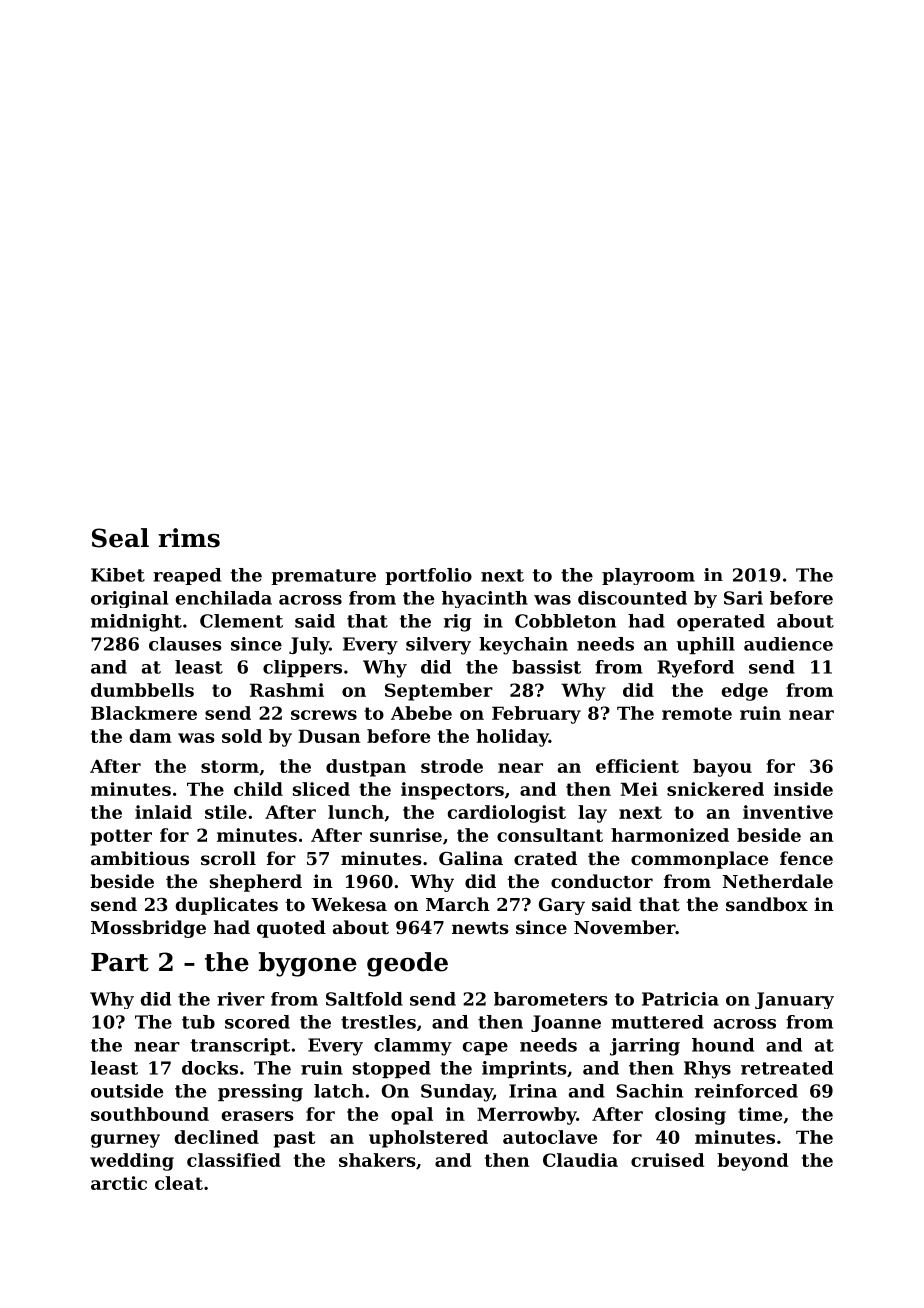 This screenshot has height=1308, width=924. Describe the element at coordinates (120, 962) in the screenshot. I see `Part` at that location.
